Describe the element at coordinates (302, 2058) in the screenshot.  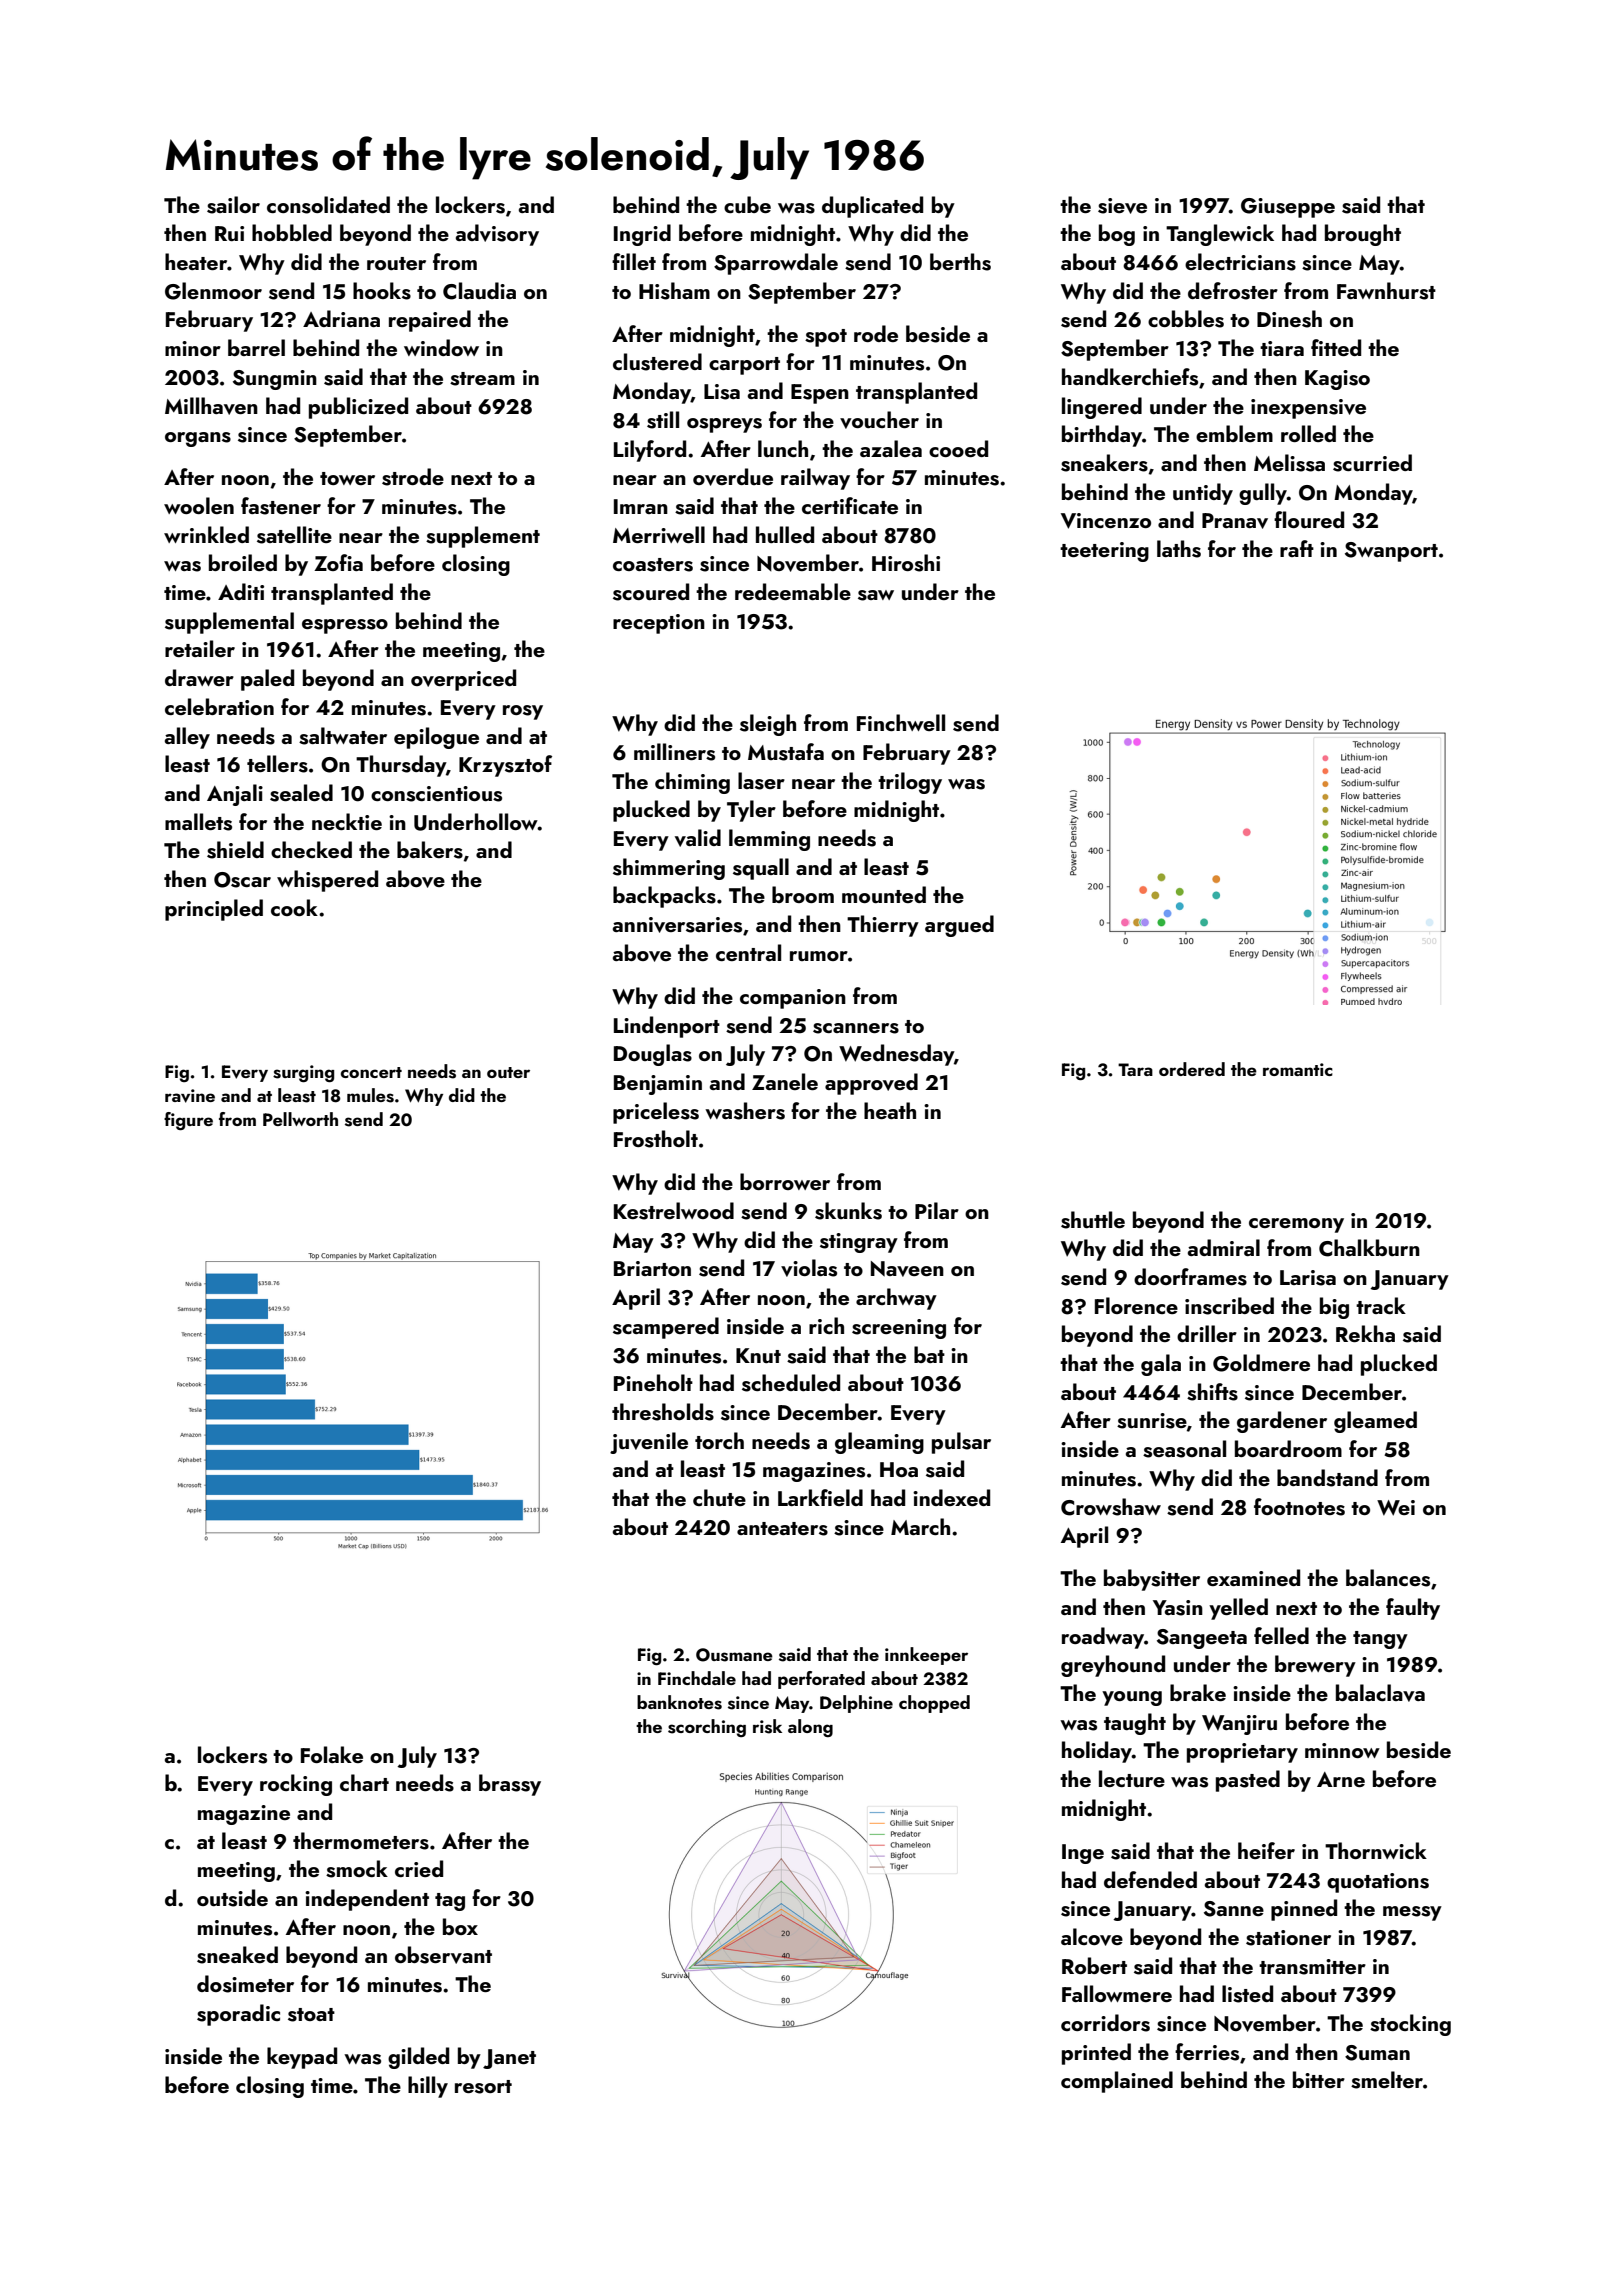
I see `keypad` at that location.
